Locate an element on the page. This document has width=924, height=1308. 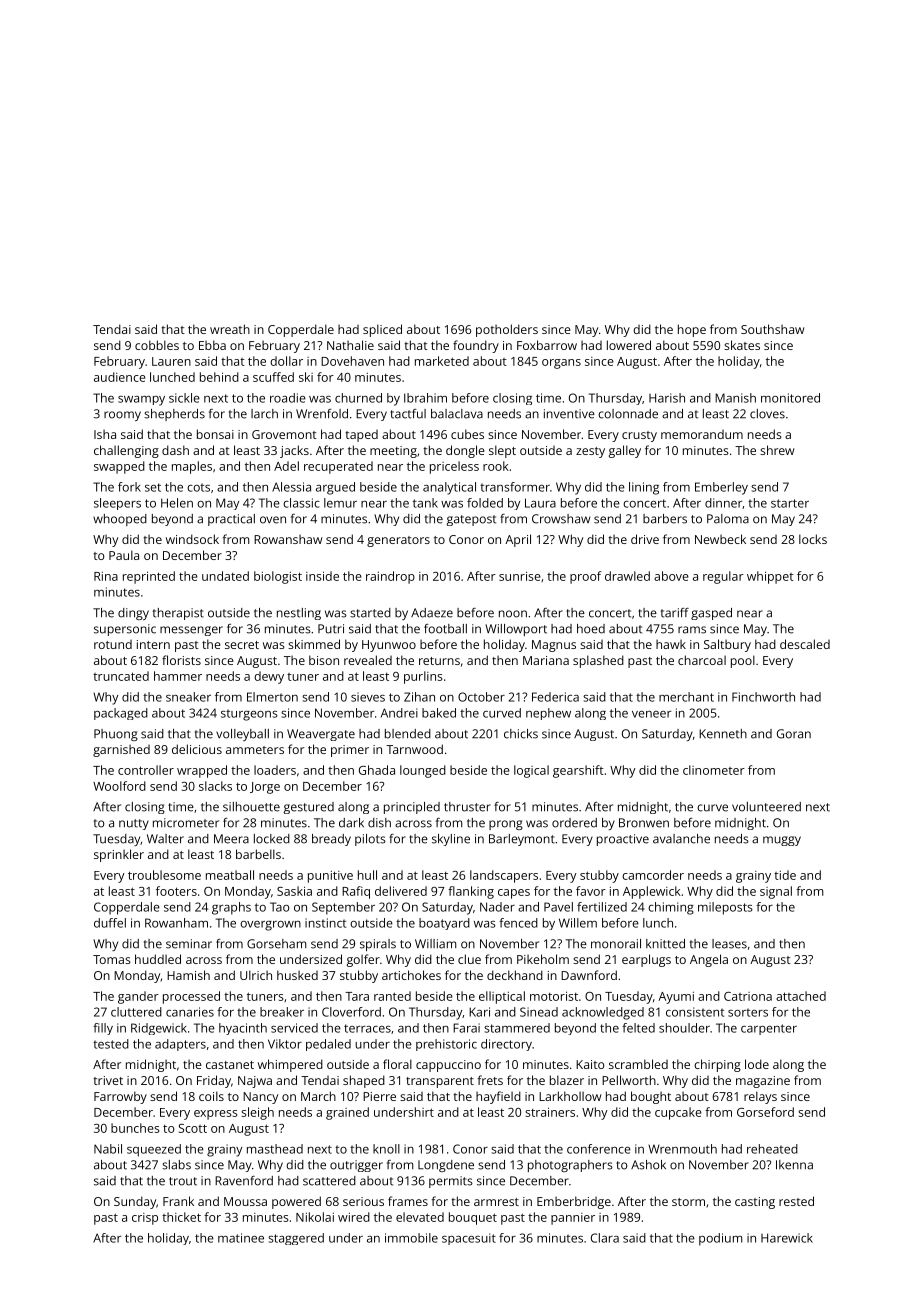
sprinkler is located at coordinates (119, 855).
